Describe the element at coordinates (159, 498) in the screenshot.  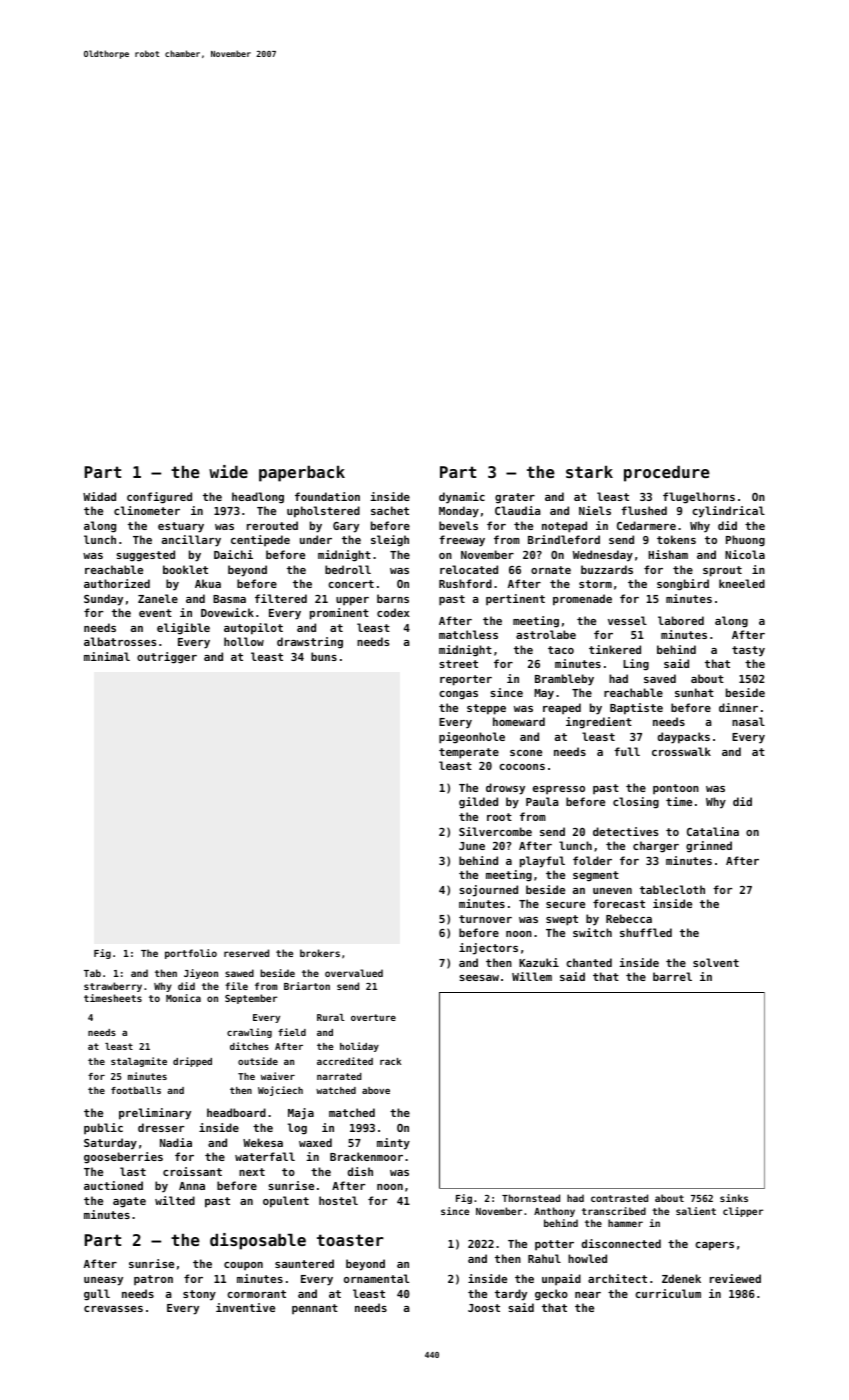
I see `configured` at that location.
